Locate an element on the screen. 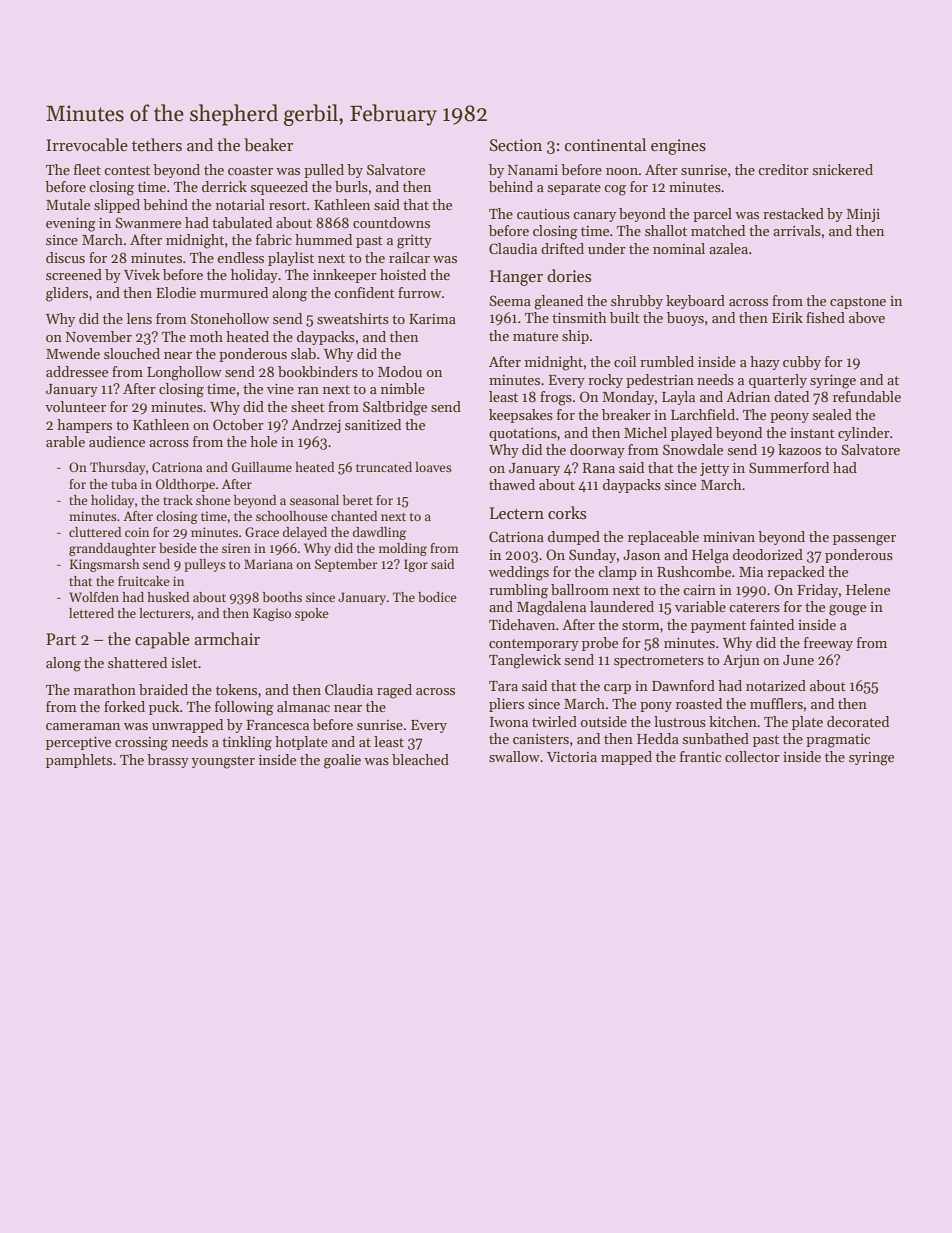  bodice is located at coordinates (437, 597).
